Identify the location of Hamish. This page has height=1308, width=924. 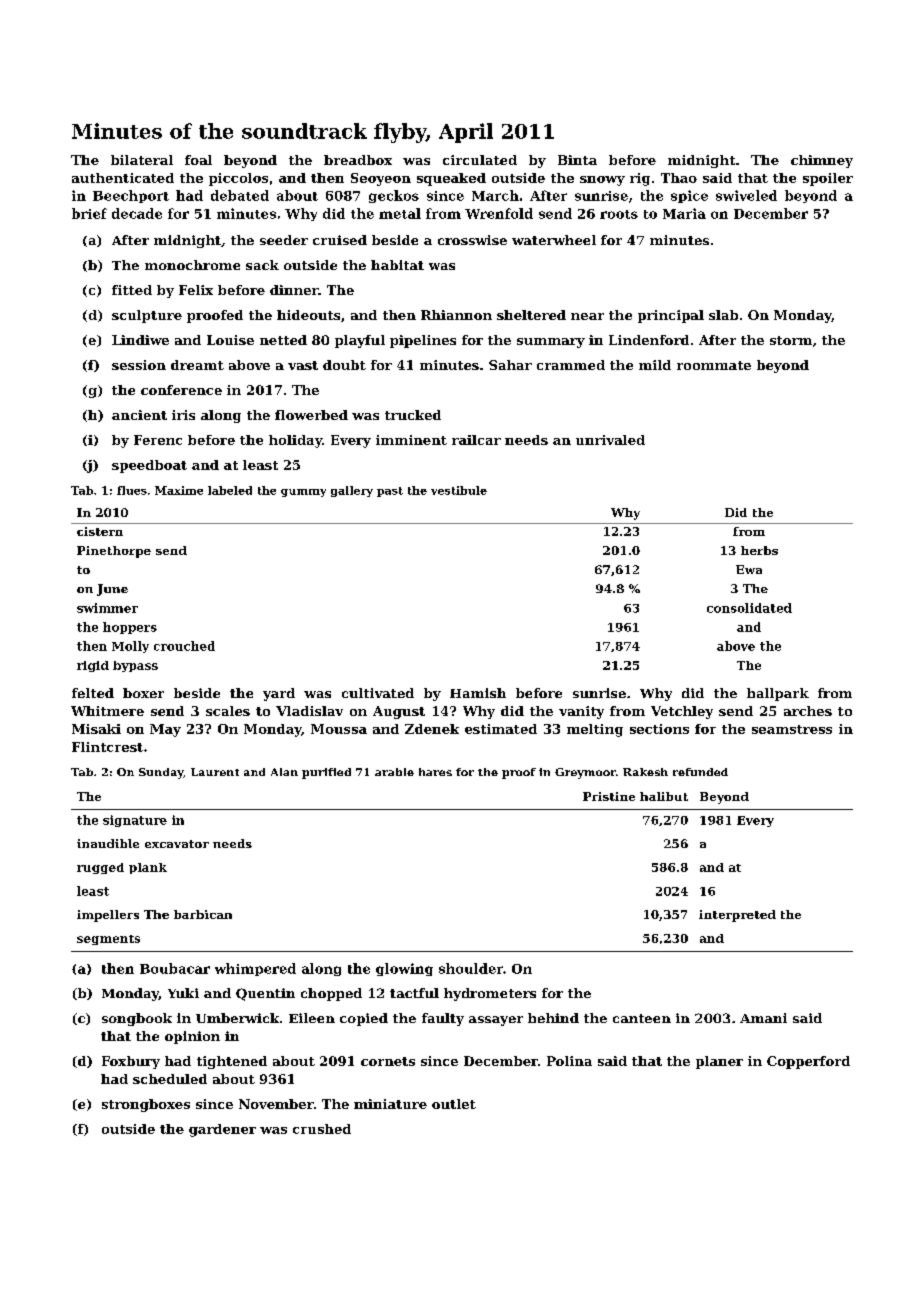
(478, 693).
